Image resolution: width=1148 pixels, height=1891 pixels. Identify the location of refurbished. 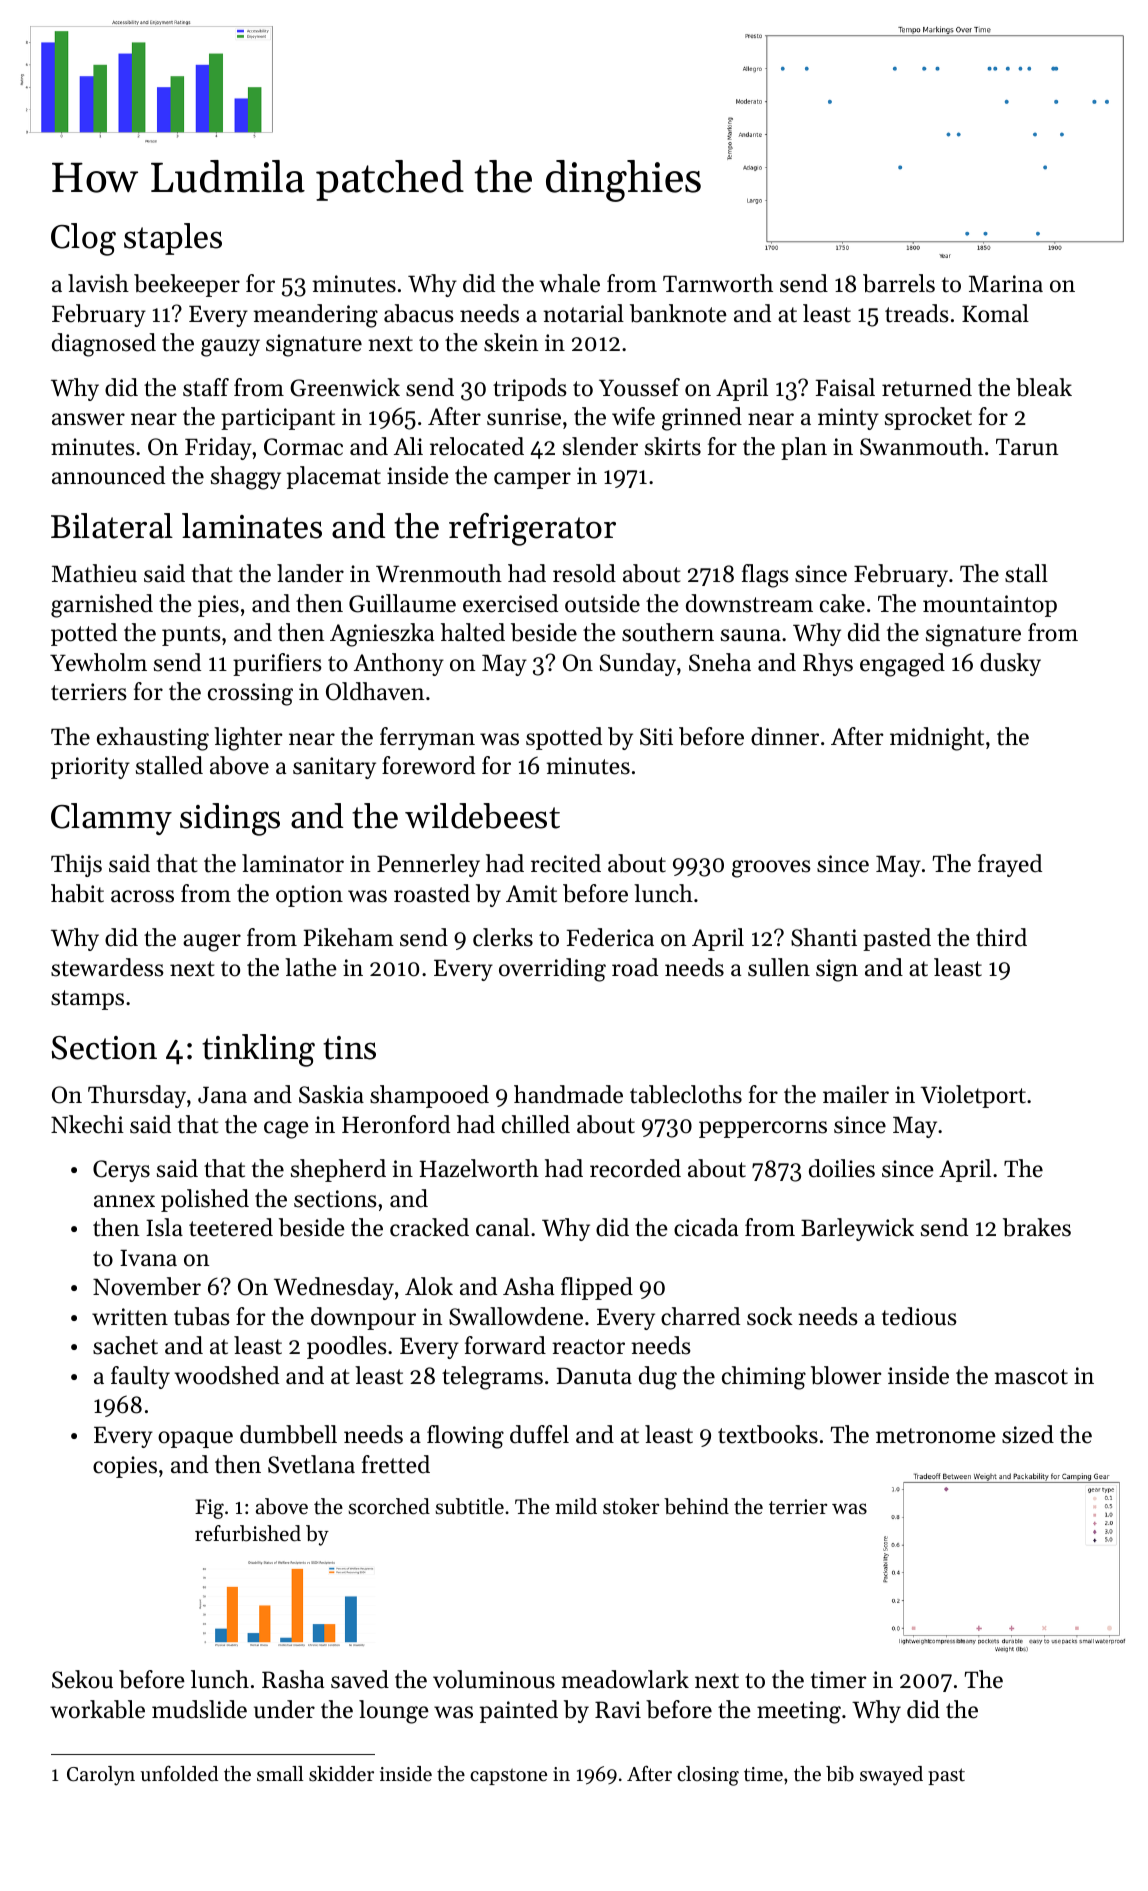
(248, 1533).
